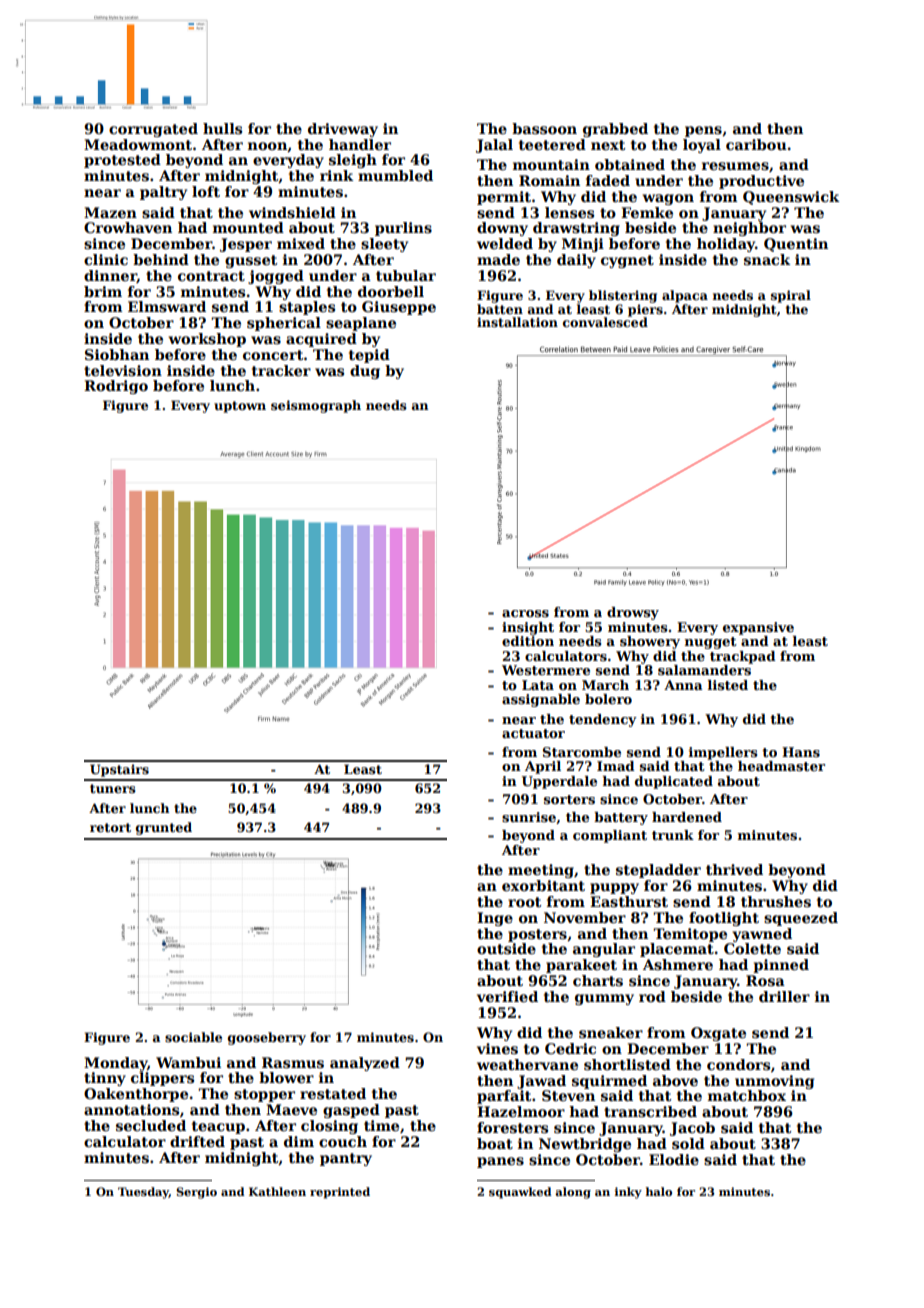  What do you see at coordinates (267, 1038) in the screenshot?
I see `gooseberry` at bounding box center [267, 1038].
